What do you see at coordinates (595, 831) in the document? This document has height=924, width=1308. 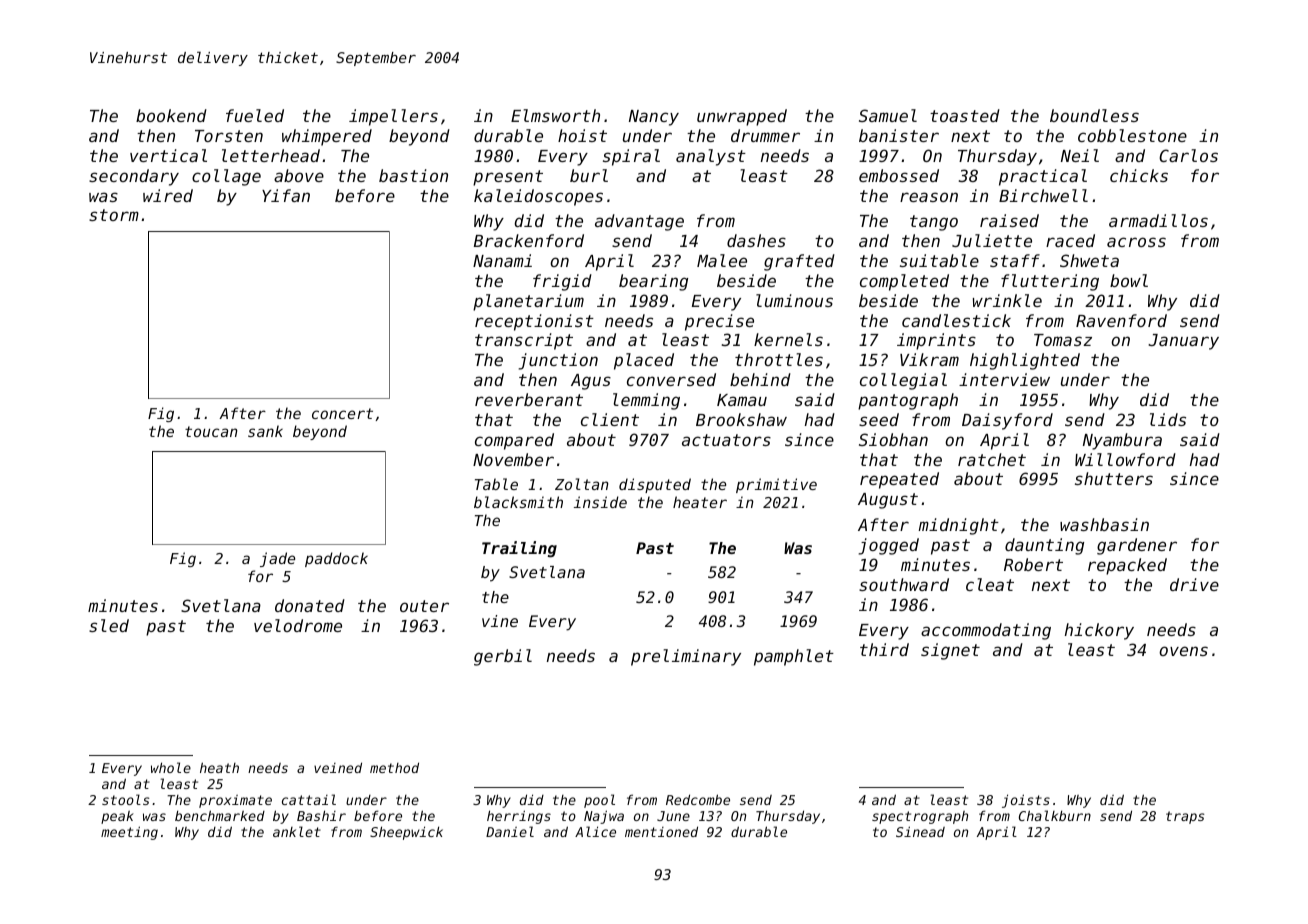 I see `Alice` at bounding box center [595, 831].
